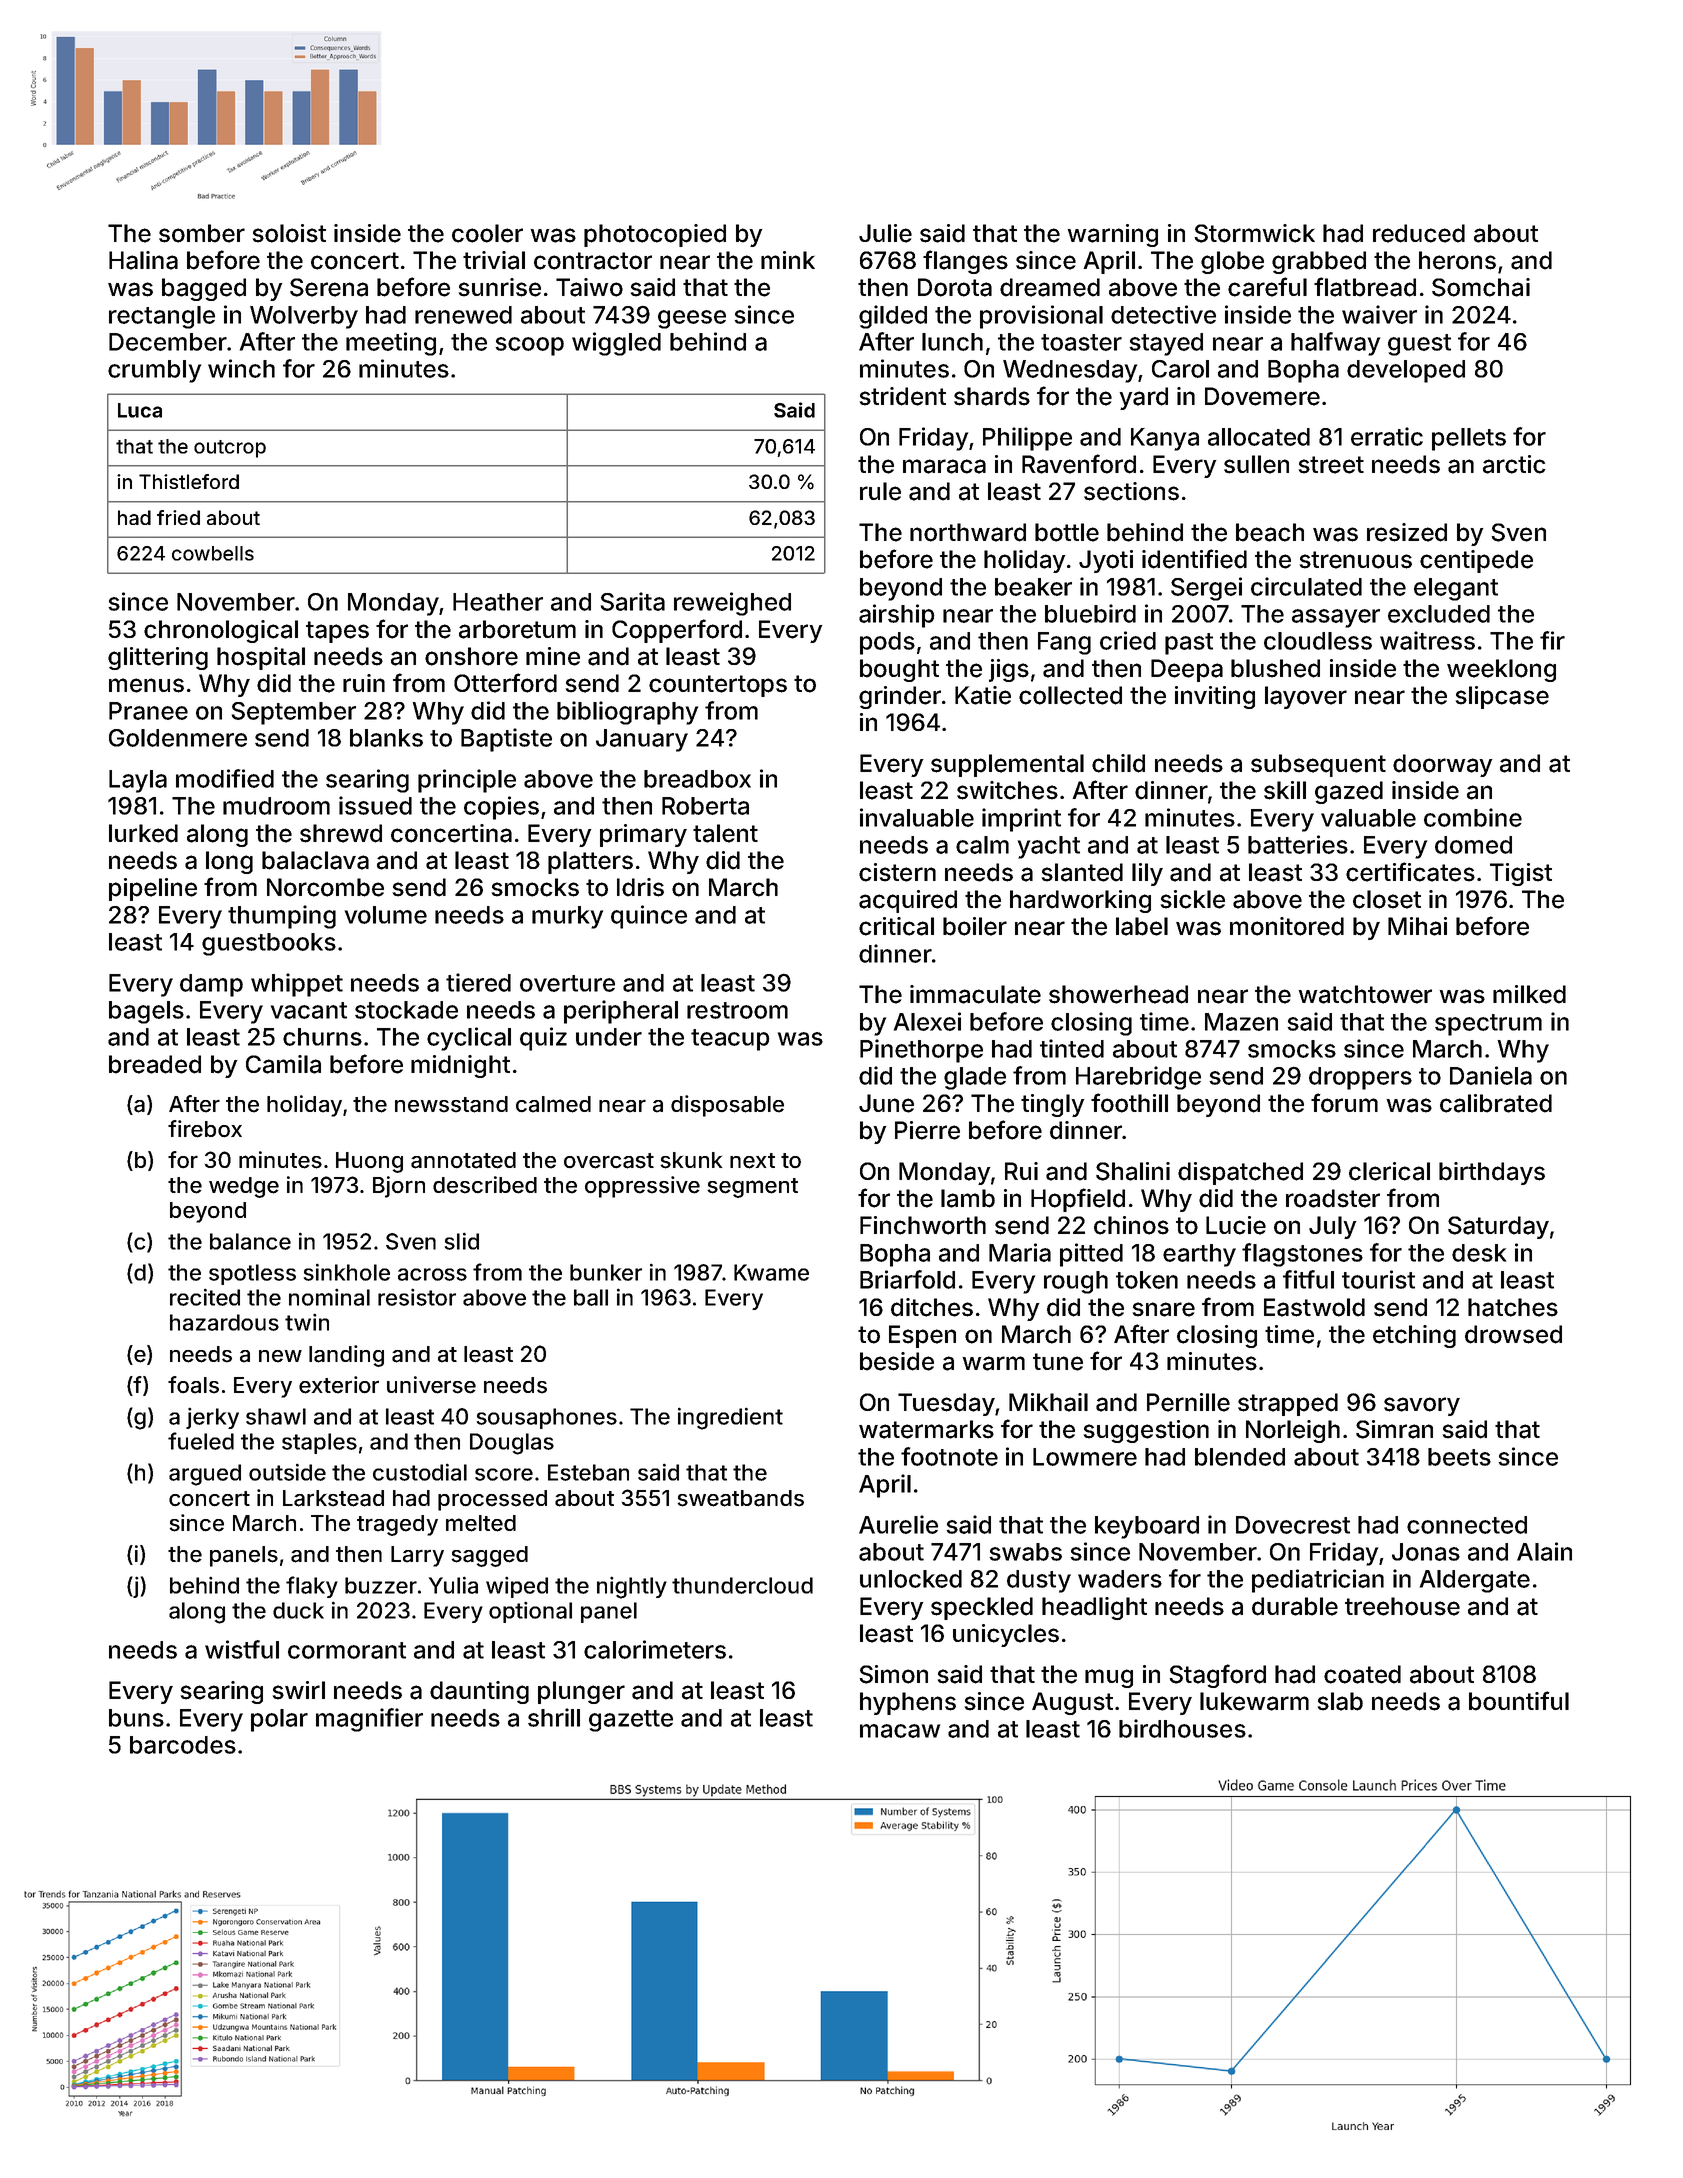 The image size is (1683, 2178). I want to click on calorimeters, so click(655, 1649).
